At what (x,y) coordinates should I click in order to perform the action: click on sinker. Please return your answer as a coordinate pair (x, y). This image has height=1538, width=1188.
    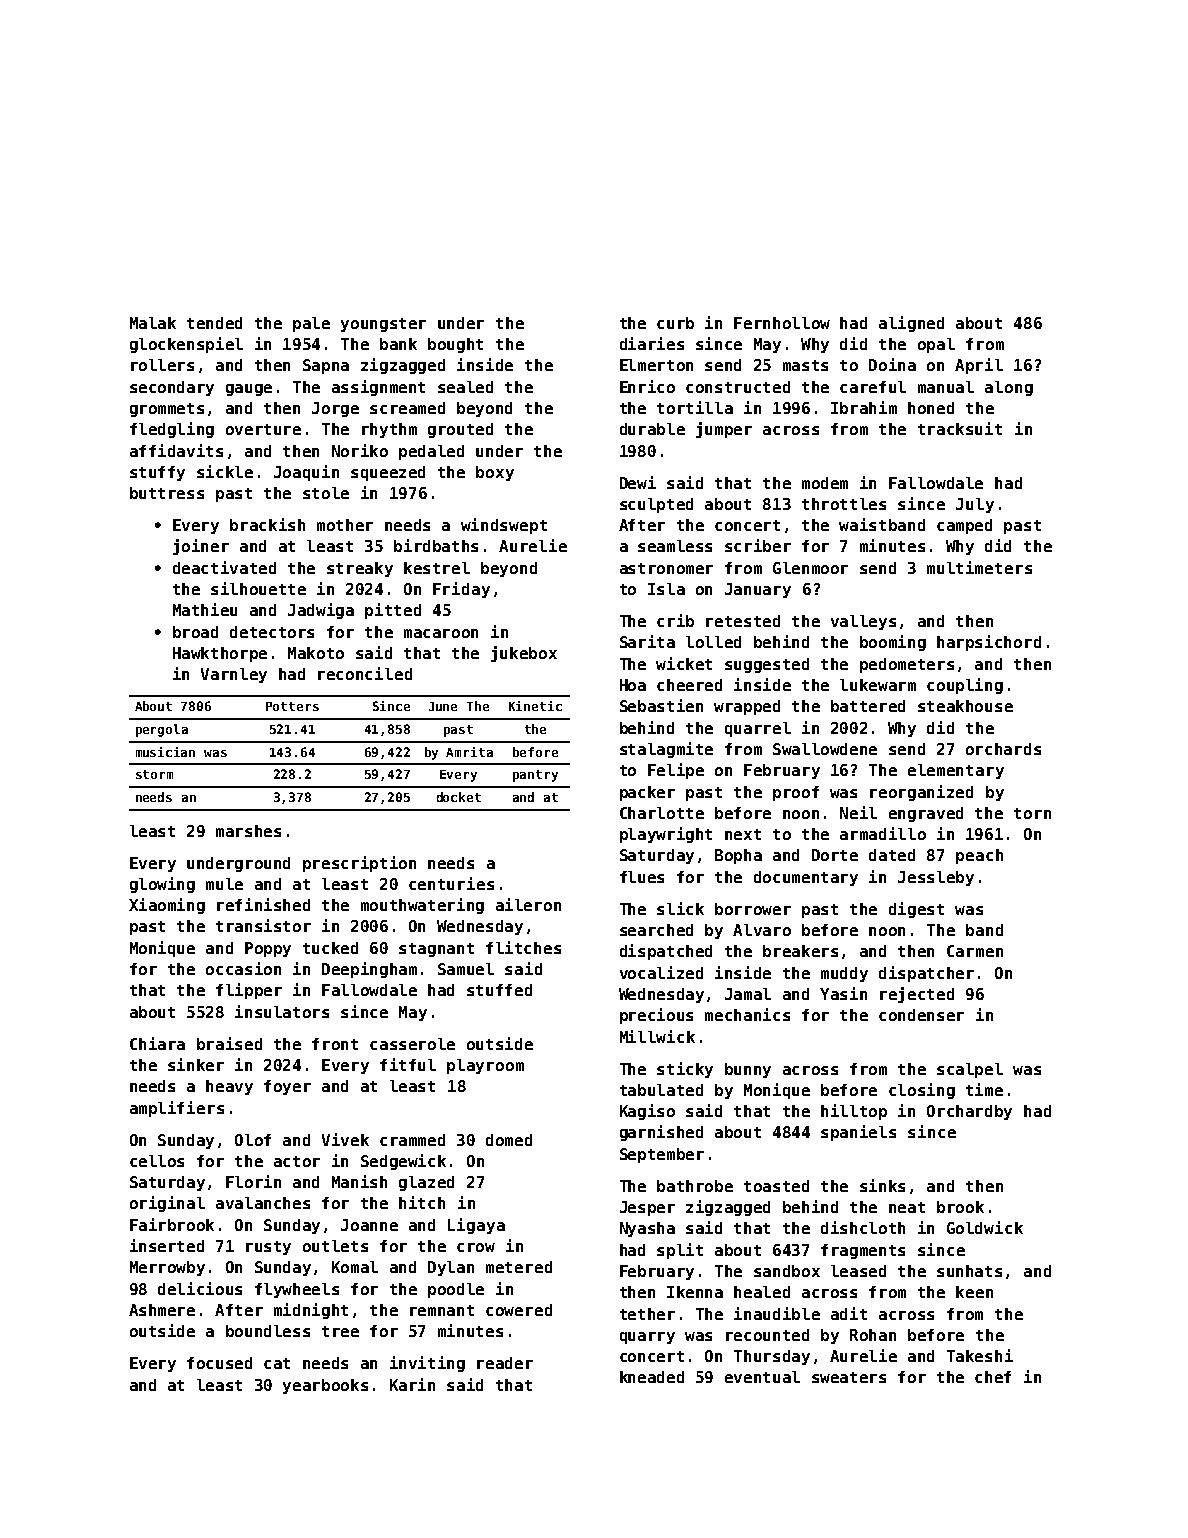
    Looking at the image, I should click on (196, 1064).
